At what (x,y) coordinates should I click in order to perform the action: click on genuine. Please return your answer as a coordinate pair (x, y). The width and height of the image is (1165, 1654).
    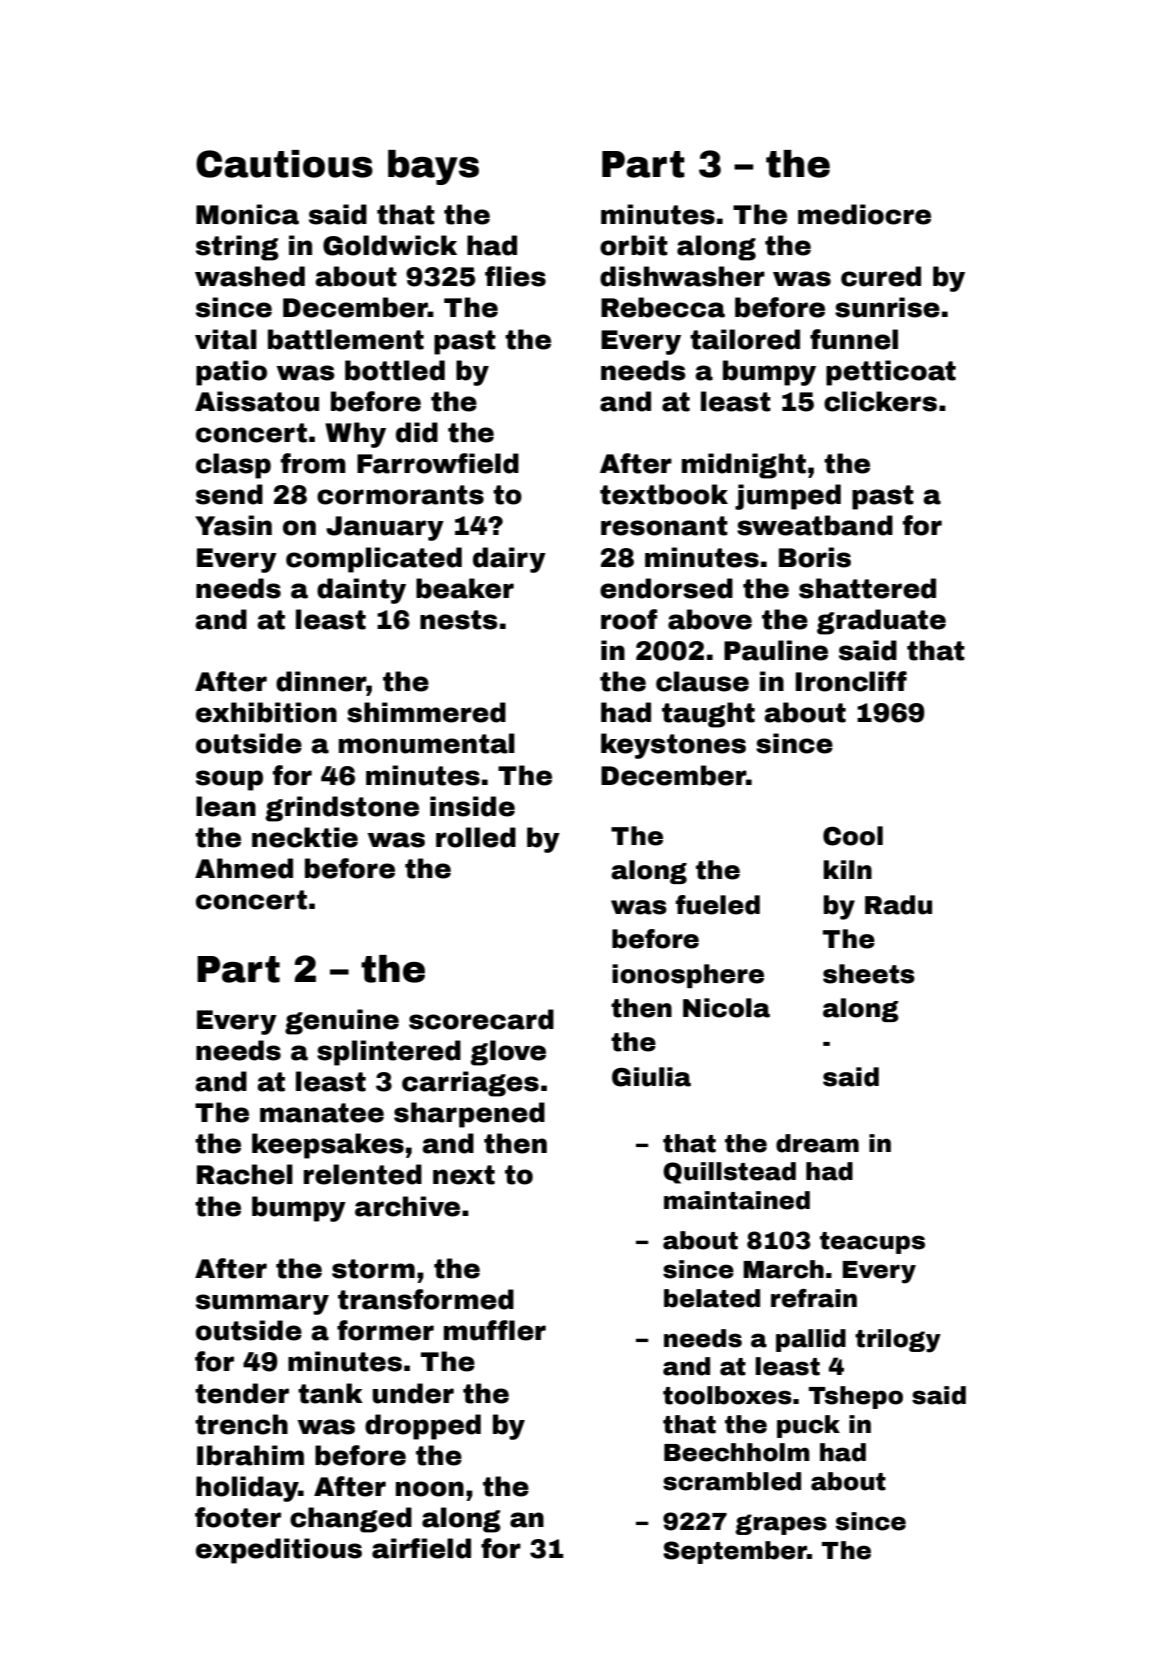
    Looking at the image, I should click on (342, 1022).
